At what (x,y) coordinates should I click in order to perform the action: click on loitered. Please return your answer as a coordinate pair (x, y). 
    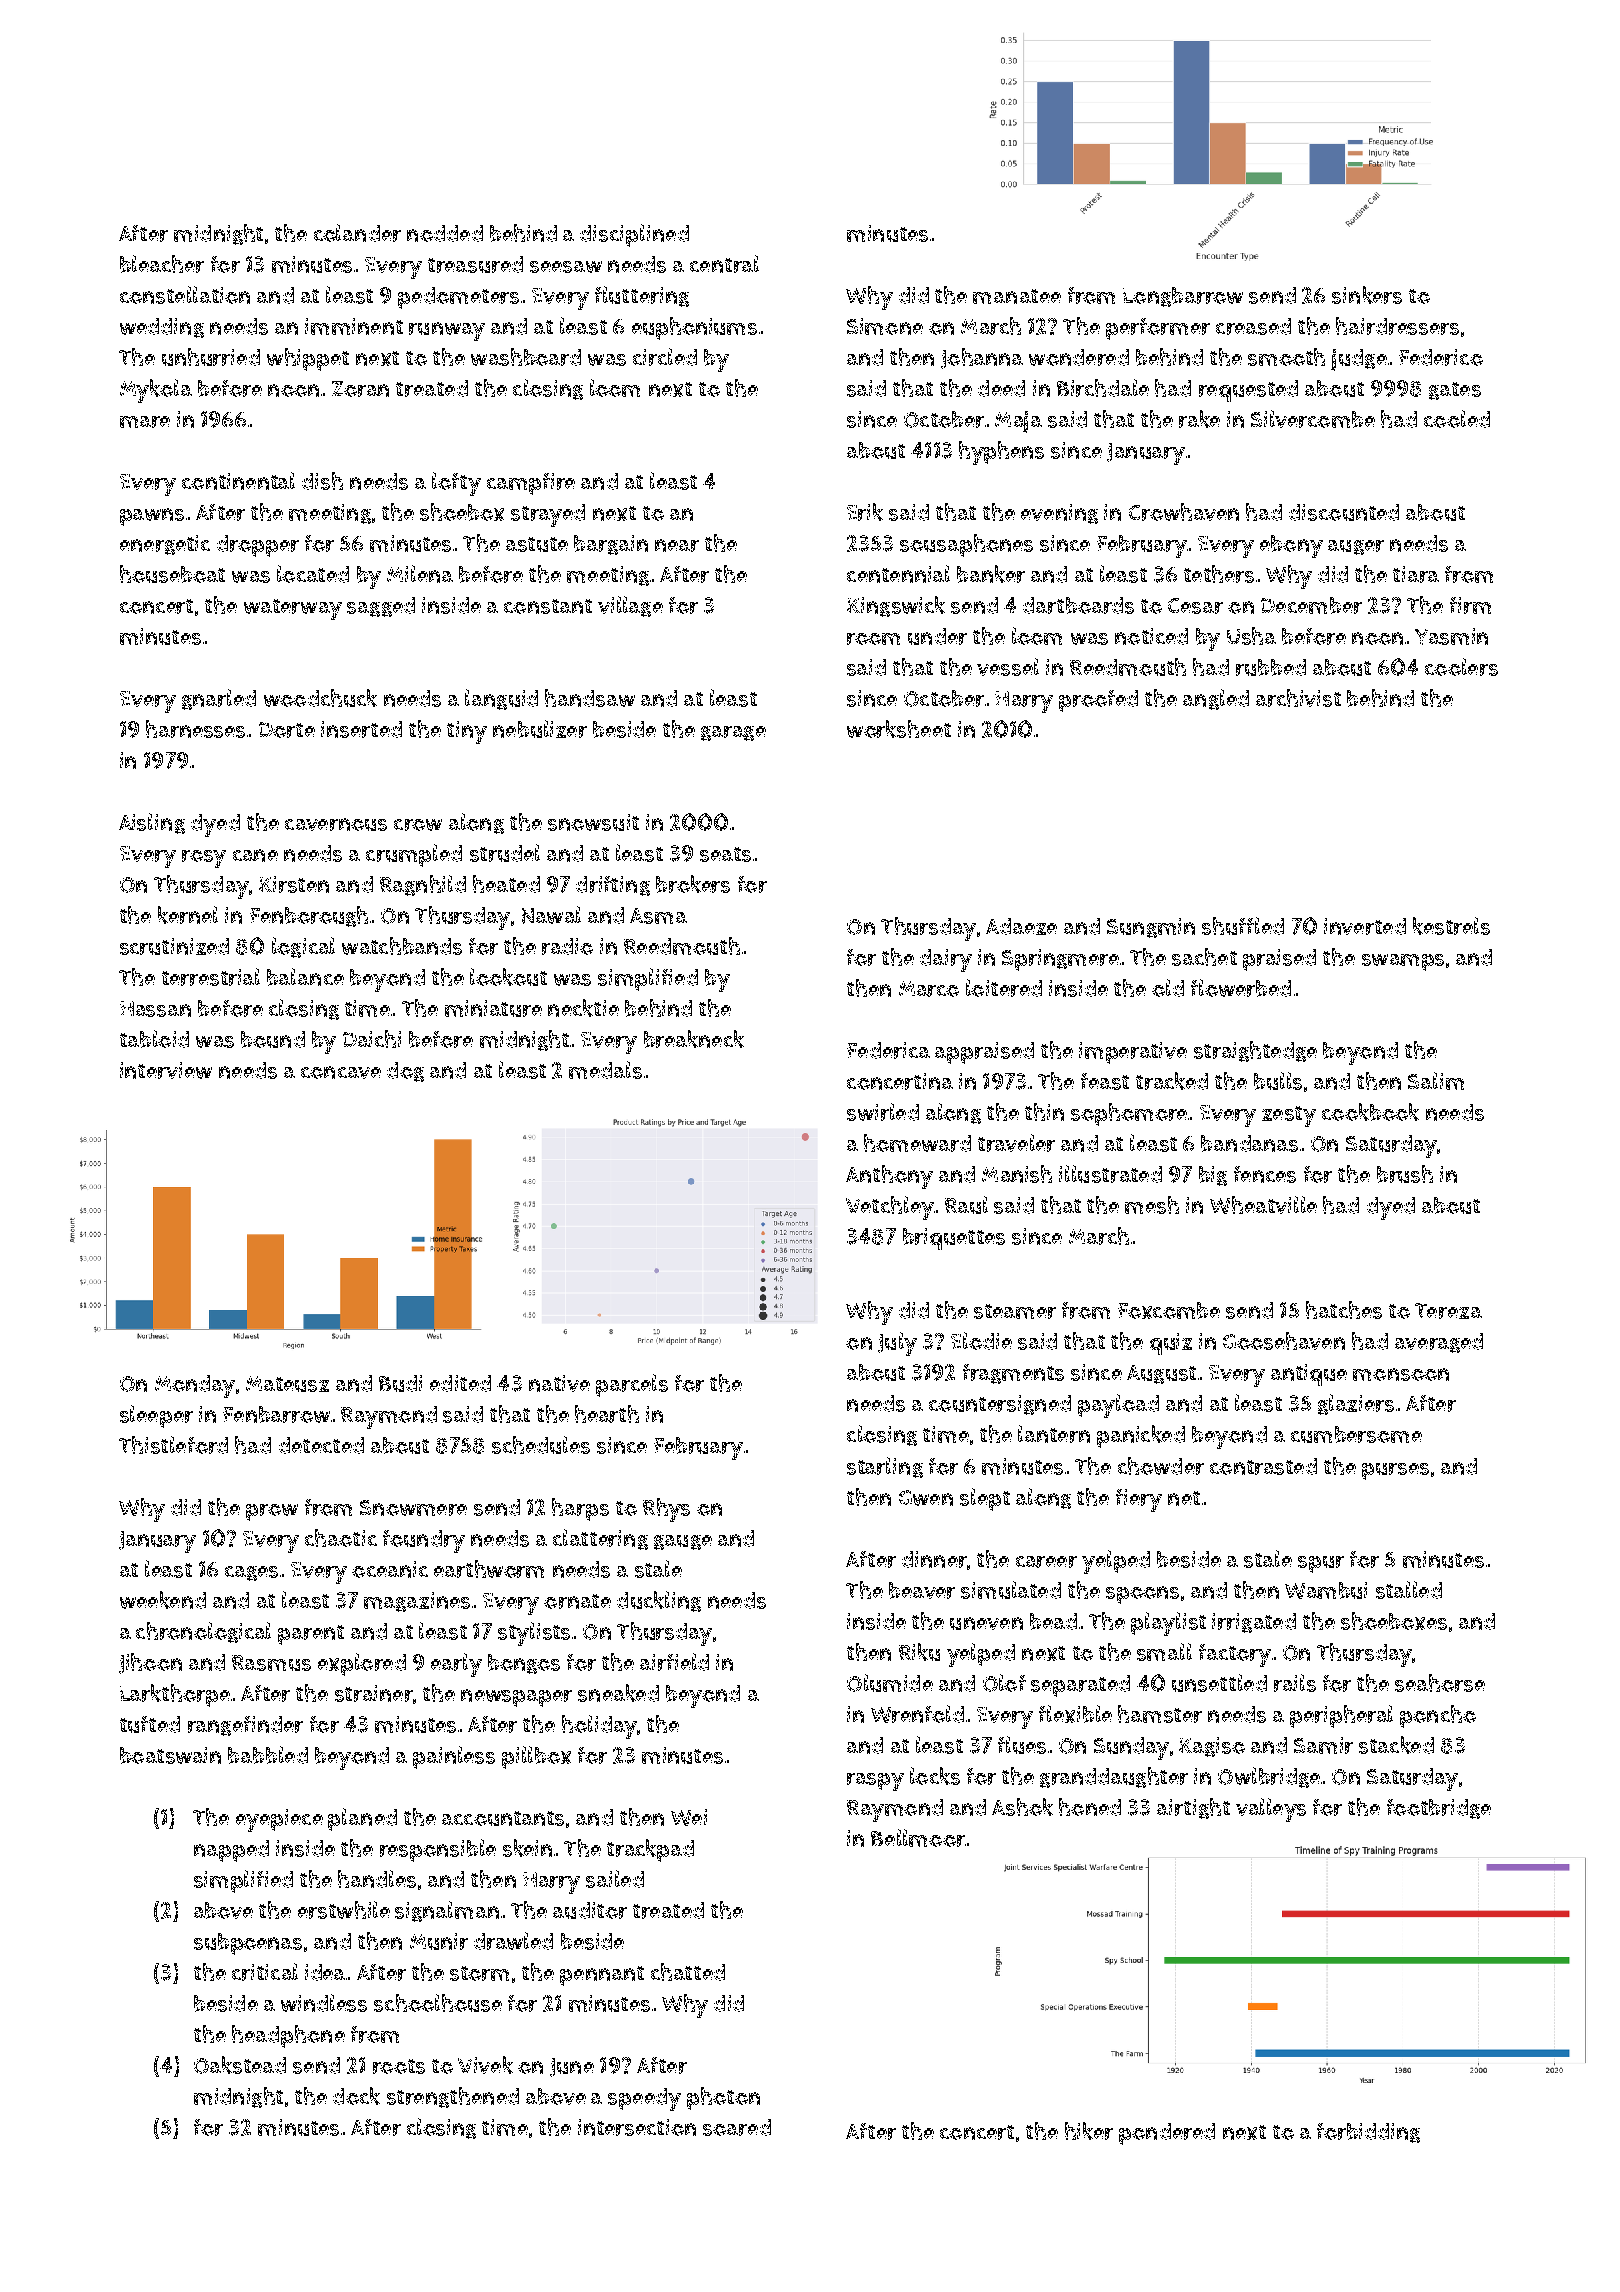
    Looking at the image, I should click on (1004, 988).
